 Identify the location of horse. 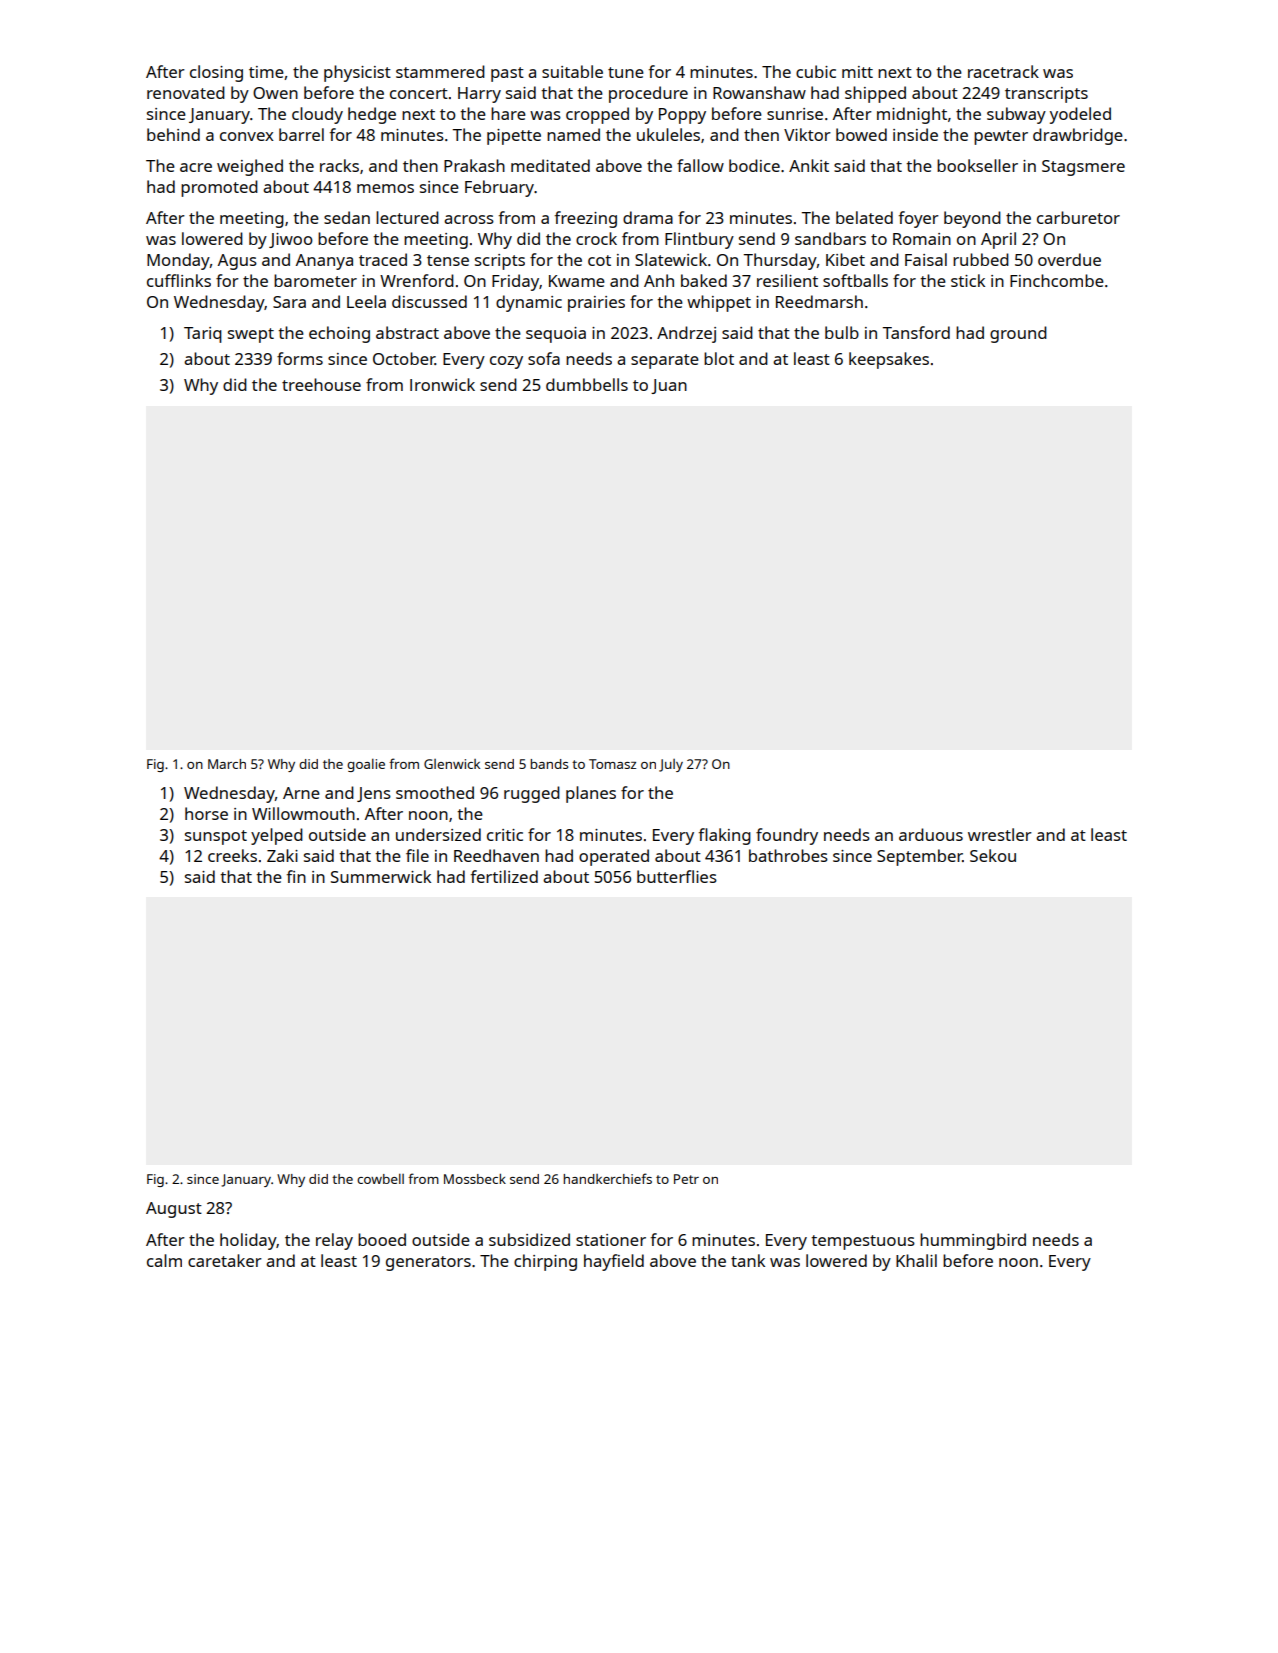
(206, 813).
